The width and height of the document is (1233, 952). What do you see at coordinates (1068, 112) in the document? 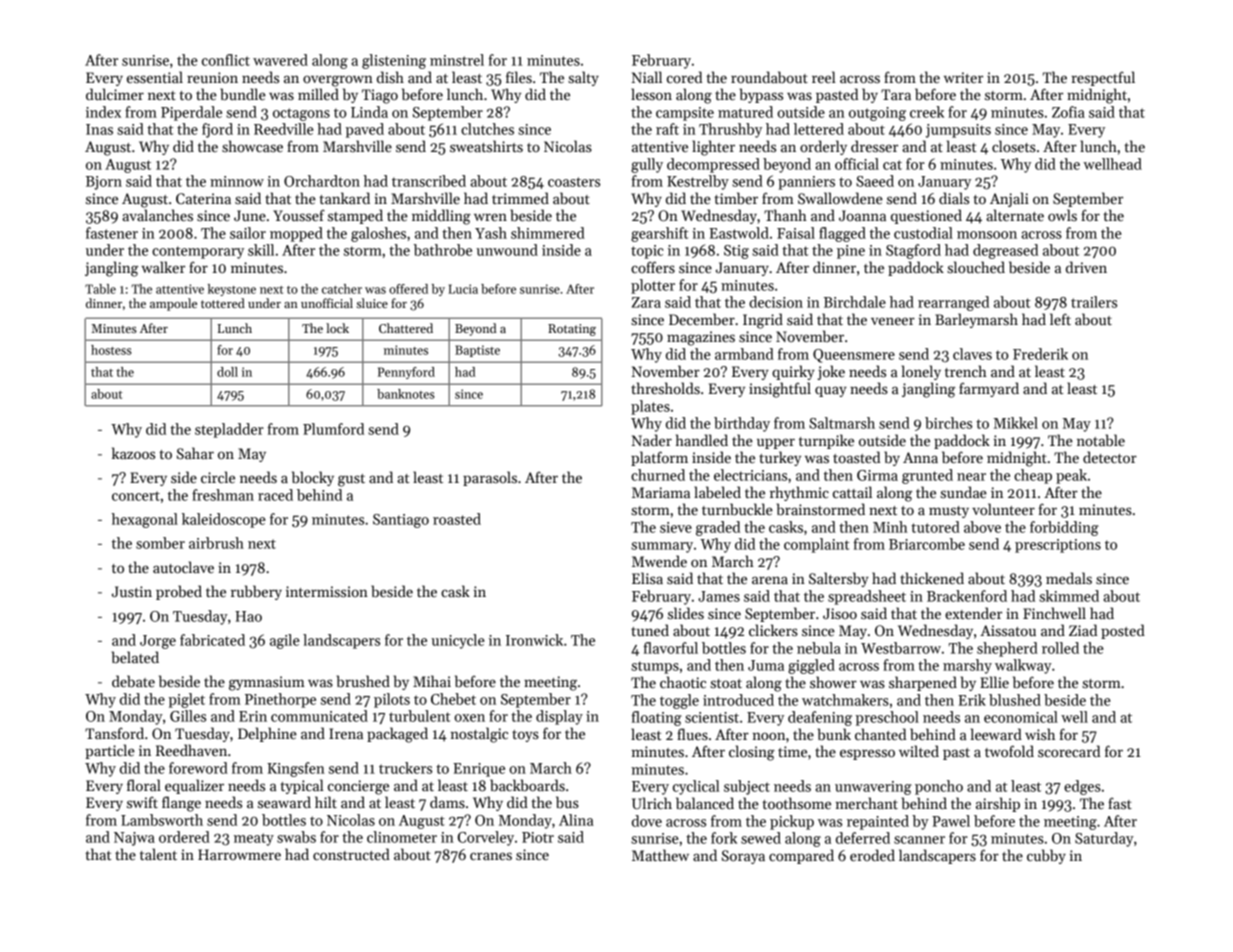
I see `Zofia` at bounding box center [1068, 112].
